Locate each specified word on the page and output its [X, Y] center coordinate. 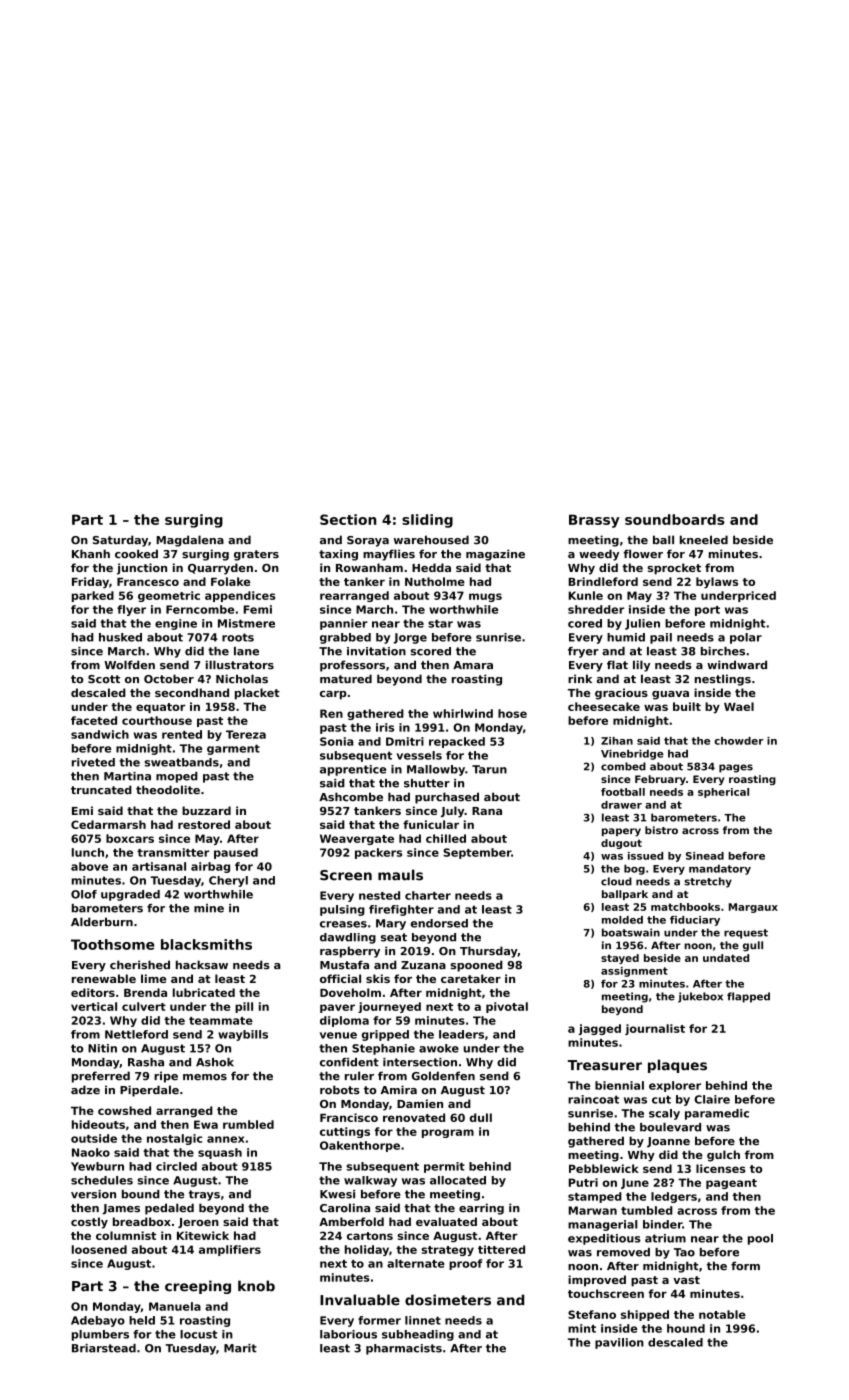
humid [626, 637]
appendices [240, 596]
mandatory [720, 869]
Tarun [489, 769]
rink [580, 678]
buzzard [206, 810]
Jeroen [198, 1223]
